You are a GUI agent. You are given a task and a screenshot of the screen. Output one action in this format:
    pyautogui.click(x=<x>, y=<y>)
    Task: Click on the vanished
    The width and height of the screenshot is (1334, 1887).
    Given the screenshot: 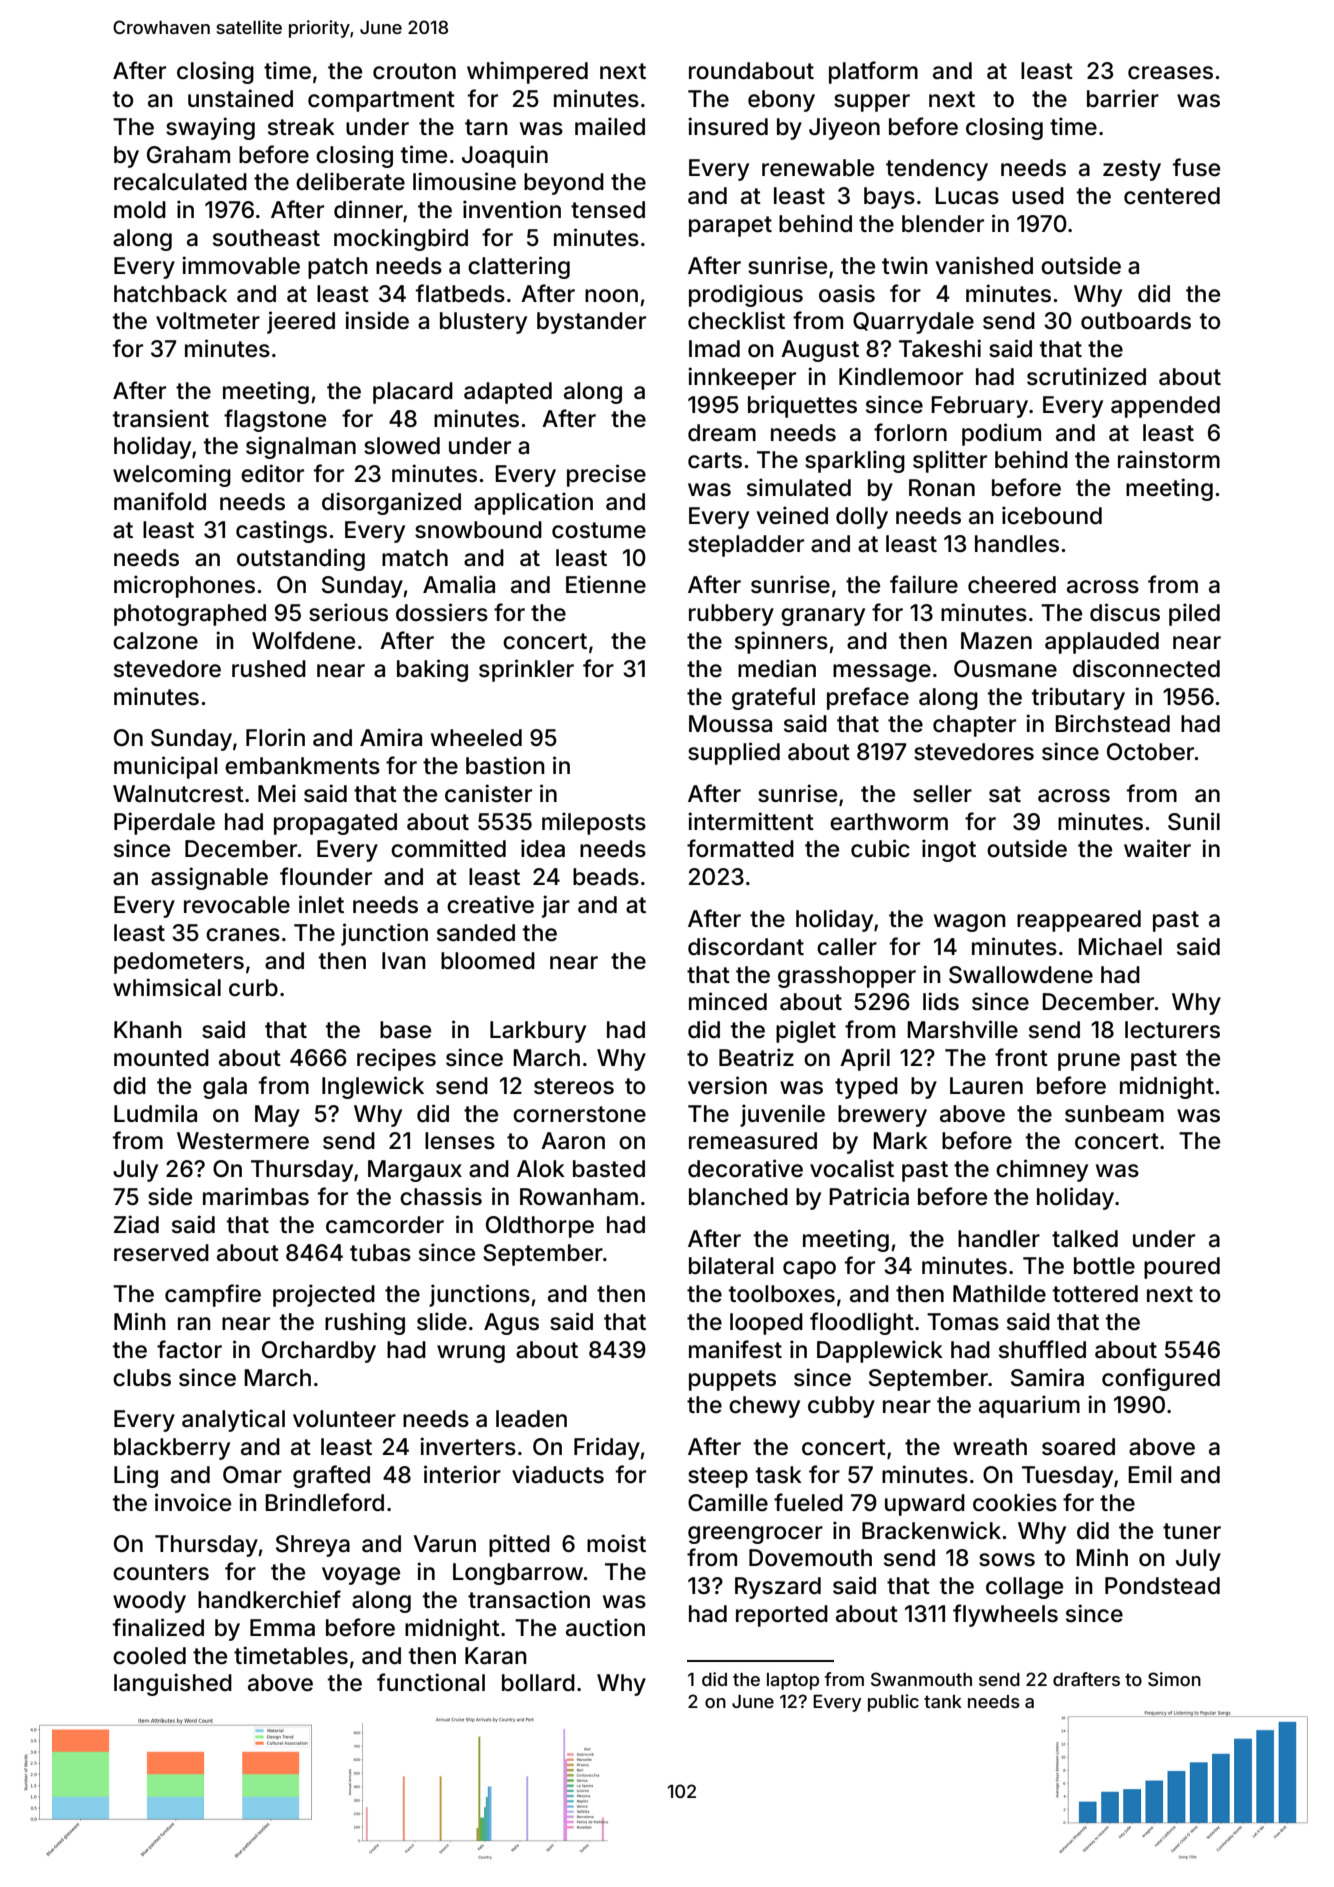 What is the action you would take?
    pyautogui.click(x=984, y=265)
